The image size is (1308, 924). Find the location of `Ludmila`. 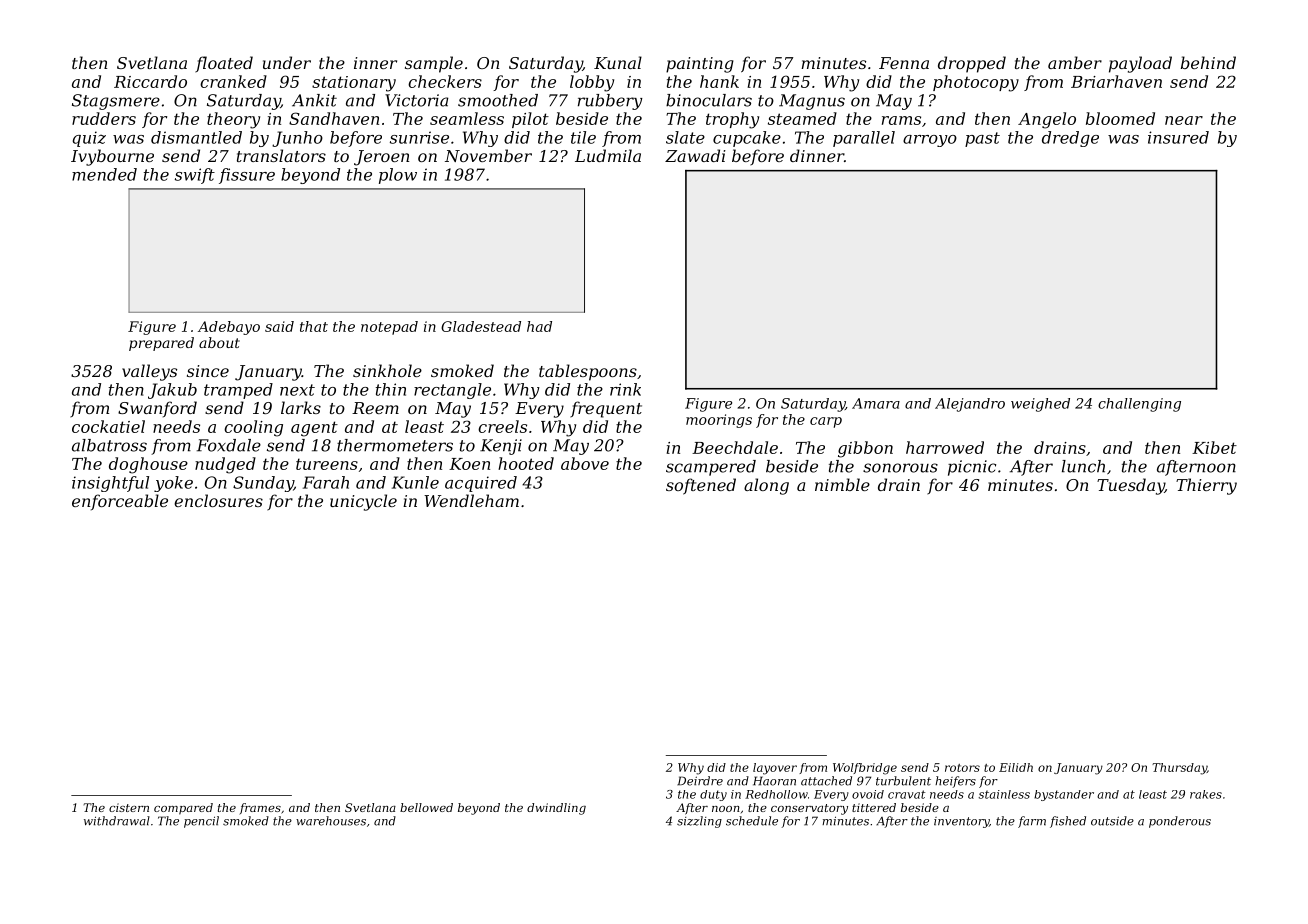

Ludmila is located at coordinates (608, 155).
